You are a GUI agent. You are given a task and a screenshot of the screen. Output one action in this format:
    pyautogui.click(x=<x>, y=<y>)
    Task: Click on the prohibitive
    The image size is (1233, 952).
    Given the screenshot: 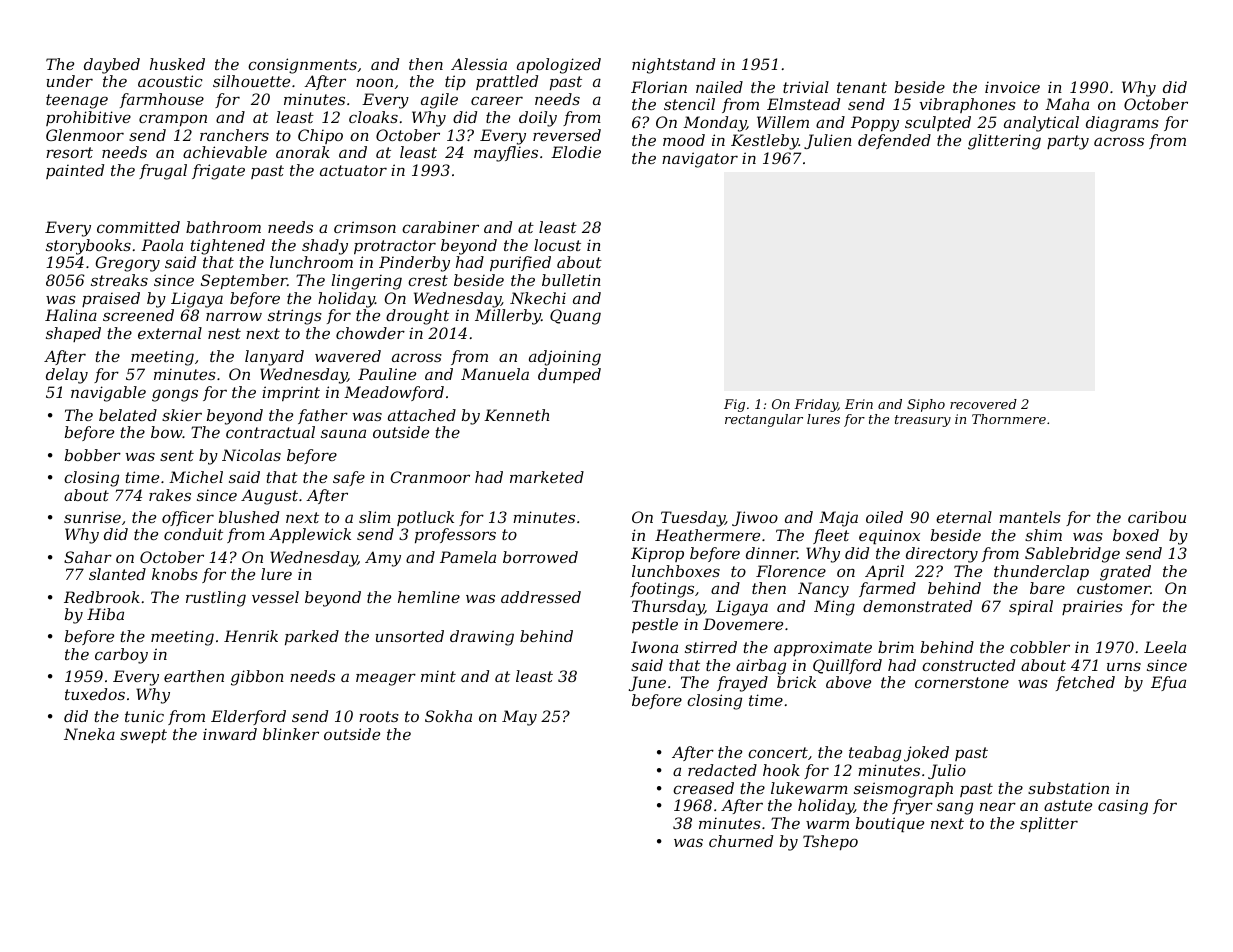 What is the action you would take?
    pyautogui.click(x=88, y=118)
